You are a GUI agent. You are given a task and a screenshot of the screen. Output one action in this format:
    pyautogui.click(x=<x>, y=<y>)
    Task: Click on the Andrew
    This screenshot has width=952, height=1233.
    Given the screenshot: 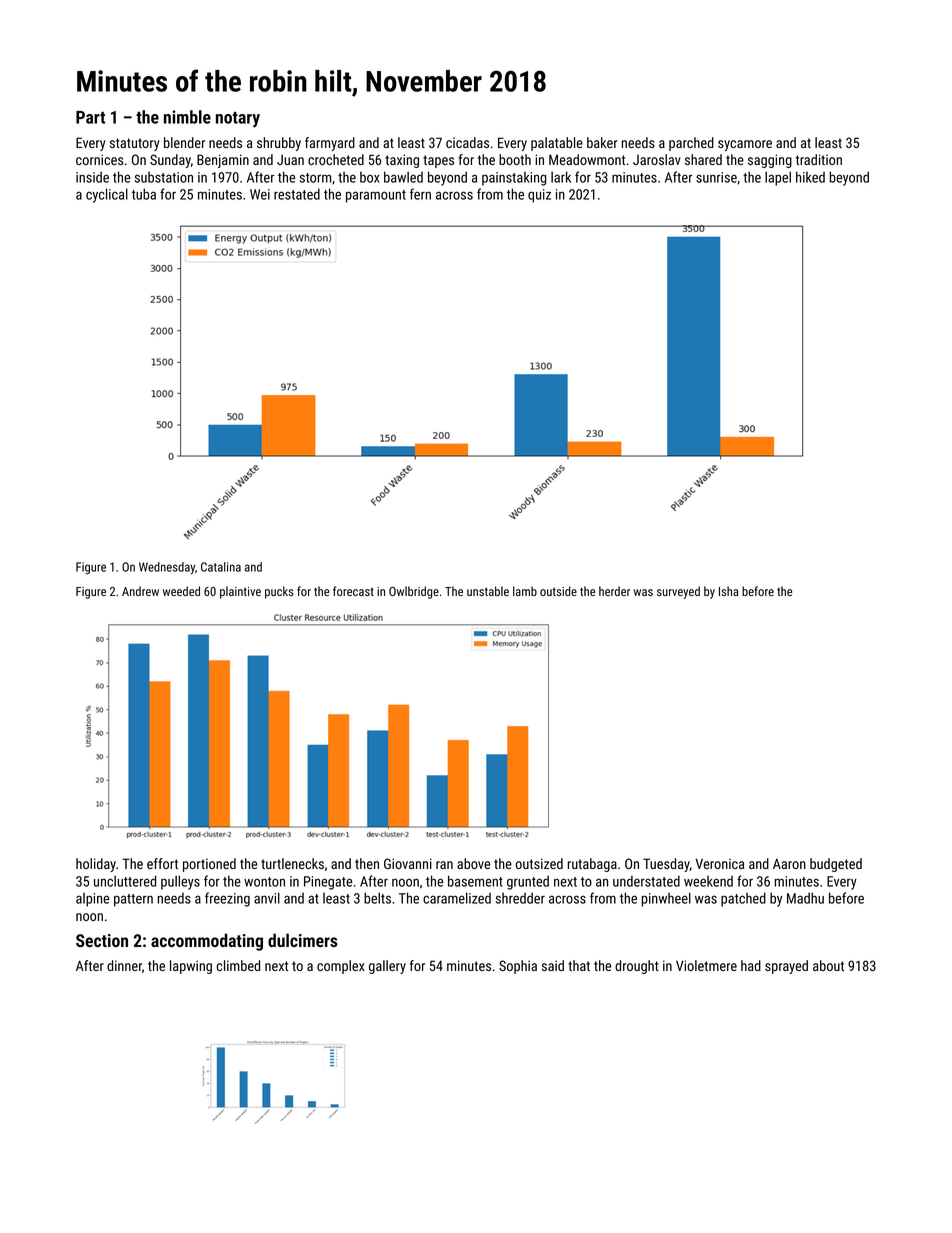 What is the action you would take?
    pyautogui.click(x=140, y=591)
